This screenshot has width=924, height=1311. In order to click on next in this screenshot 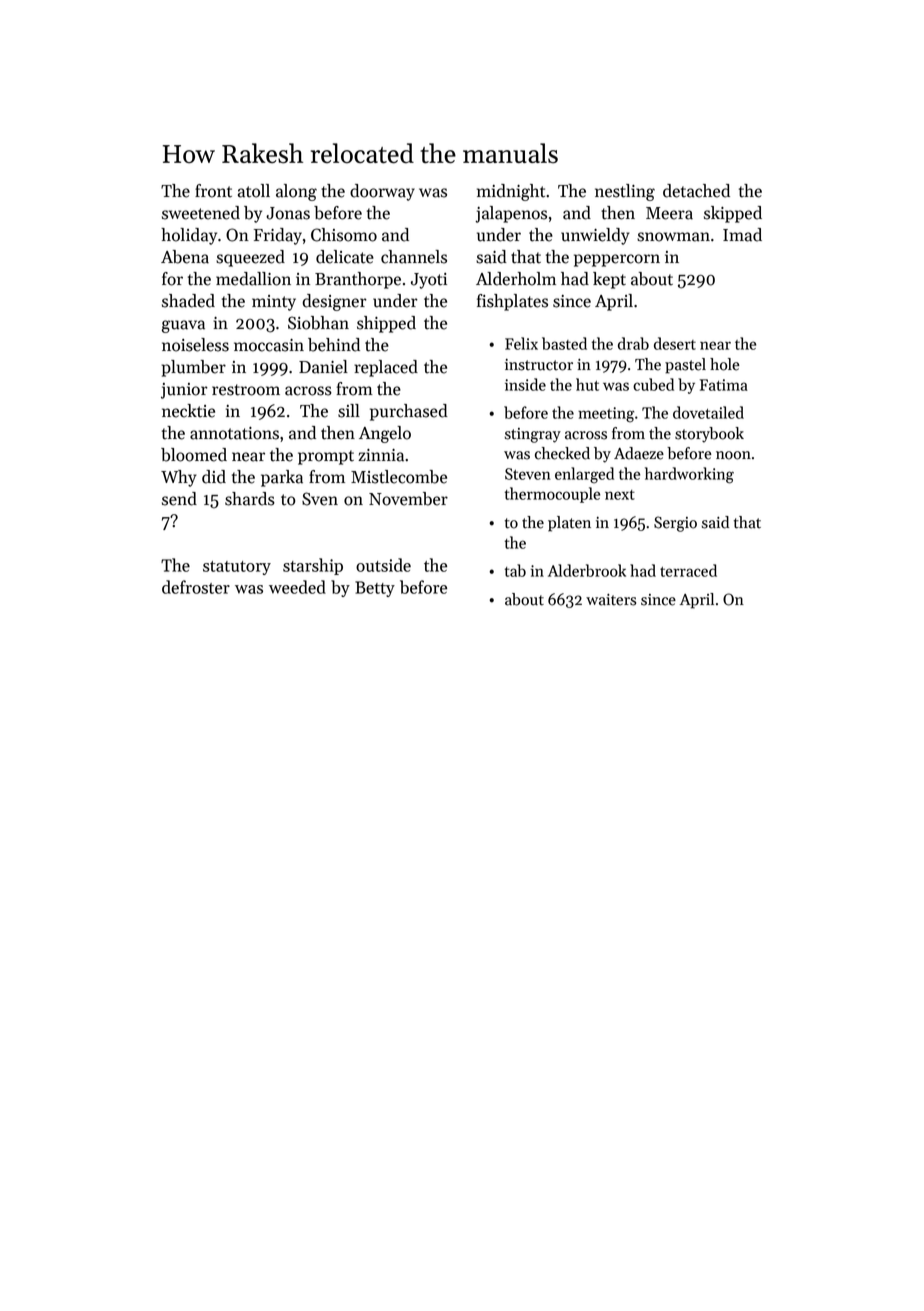, I will do `click(620, 495)`.
